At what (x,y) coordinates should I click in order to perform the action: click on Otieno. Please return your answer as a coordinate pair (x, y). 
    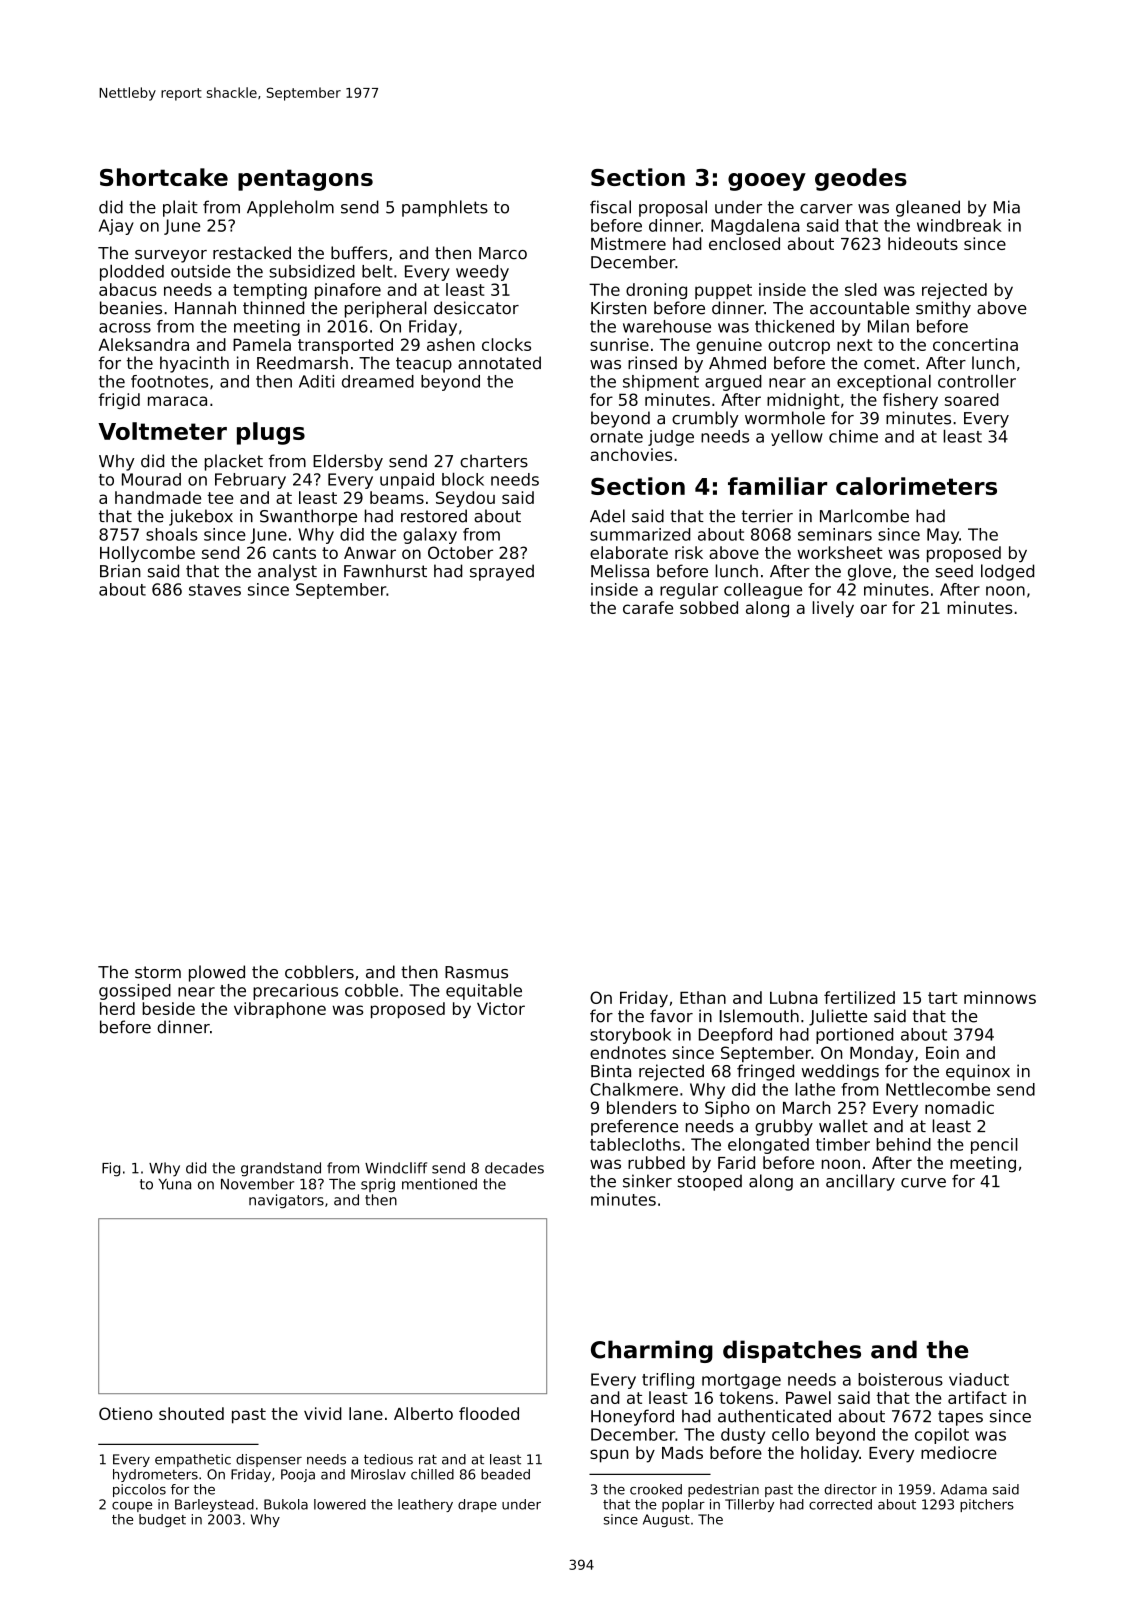
    Looking at the image, I should click on (126, 1413).
